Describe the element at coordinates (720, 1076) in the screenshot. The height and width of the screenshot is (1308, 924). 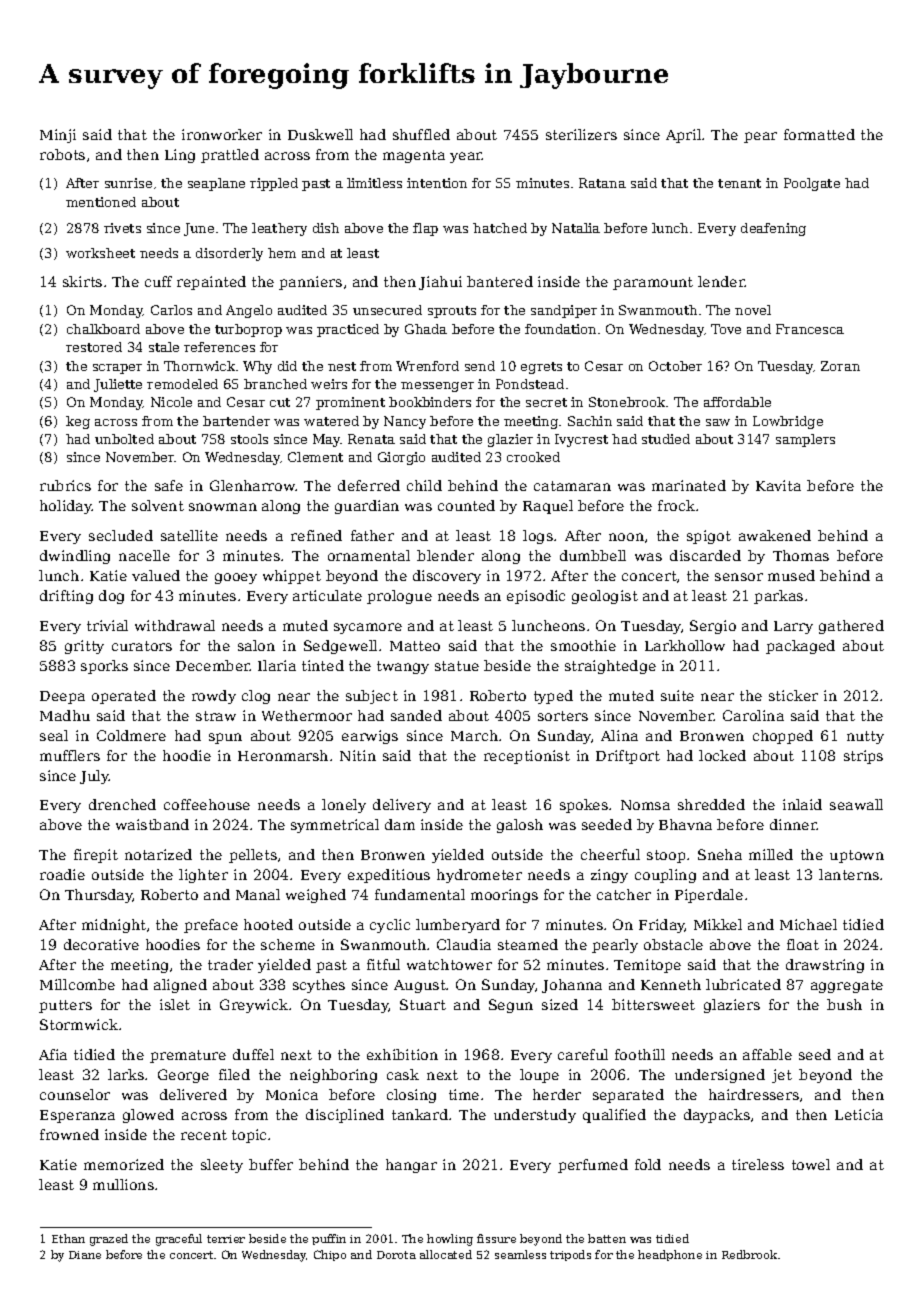
I see `undersigned` at that location.
